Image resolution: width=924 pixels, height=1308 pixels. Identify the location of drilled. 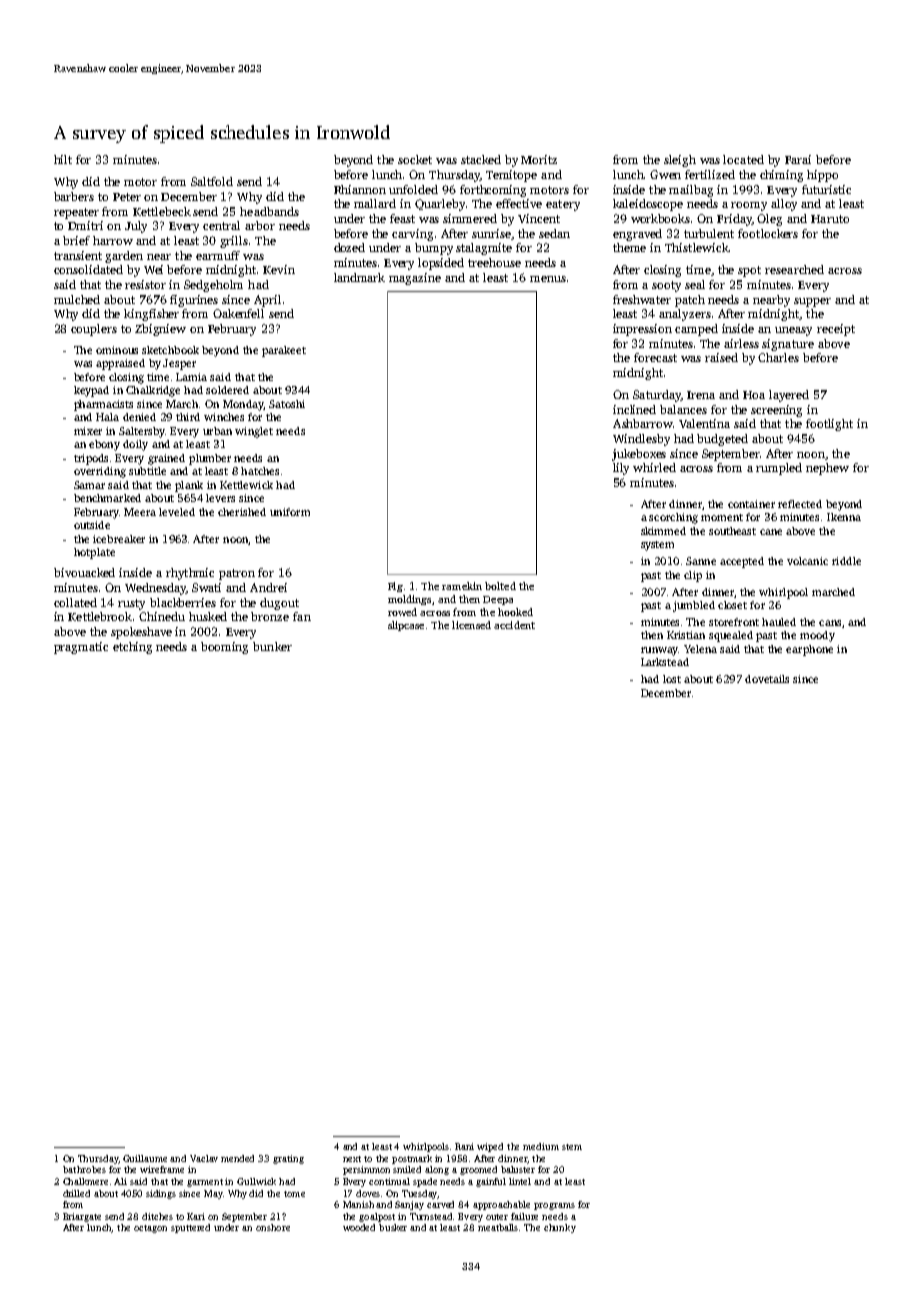
(76, 1193).
